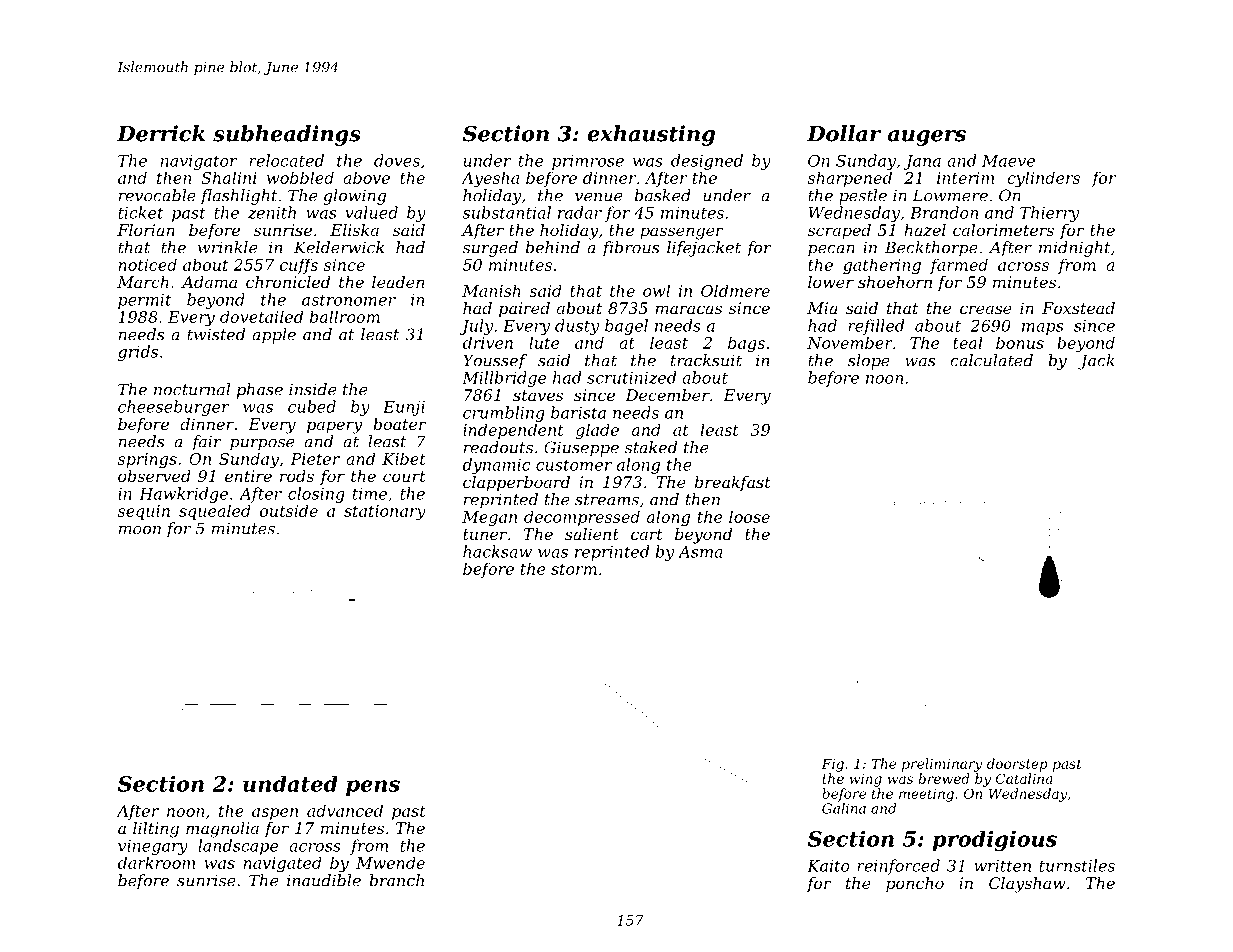 This image has width=1233, height=952. I want to click on pens, so click(373, 788).
